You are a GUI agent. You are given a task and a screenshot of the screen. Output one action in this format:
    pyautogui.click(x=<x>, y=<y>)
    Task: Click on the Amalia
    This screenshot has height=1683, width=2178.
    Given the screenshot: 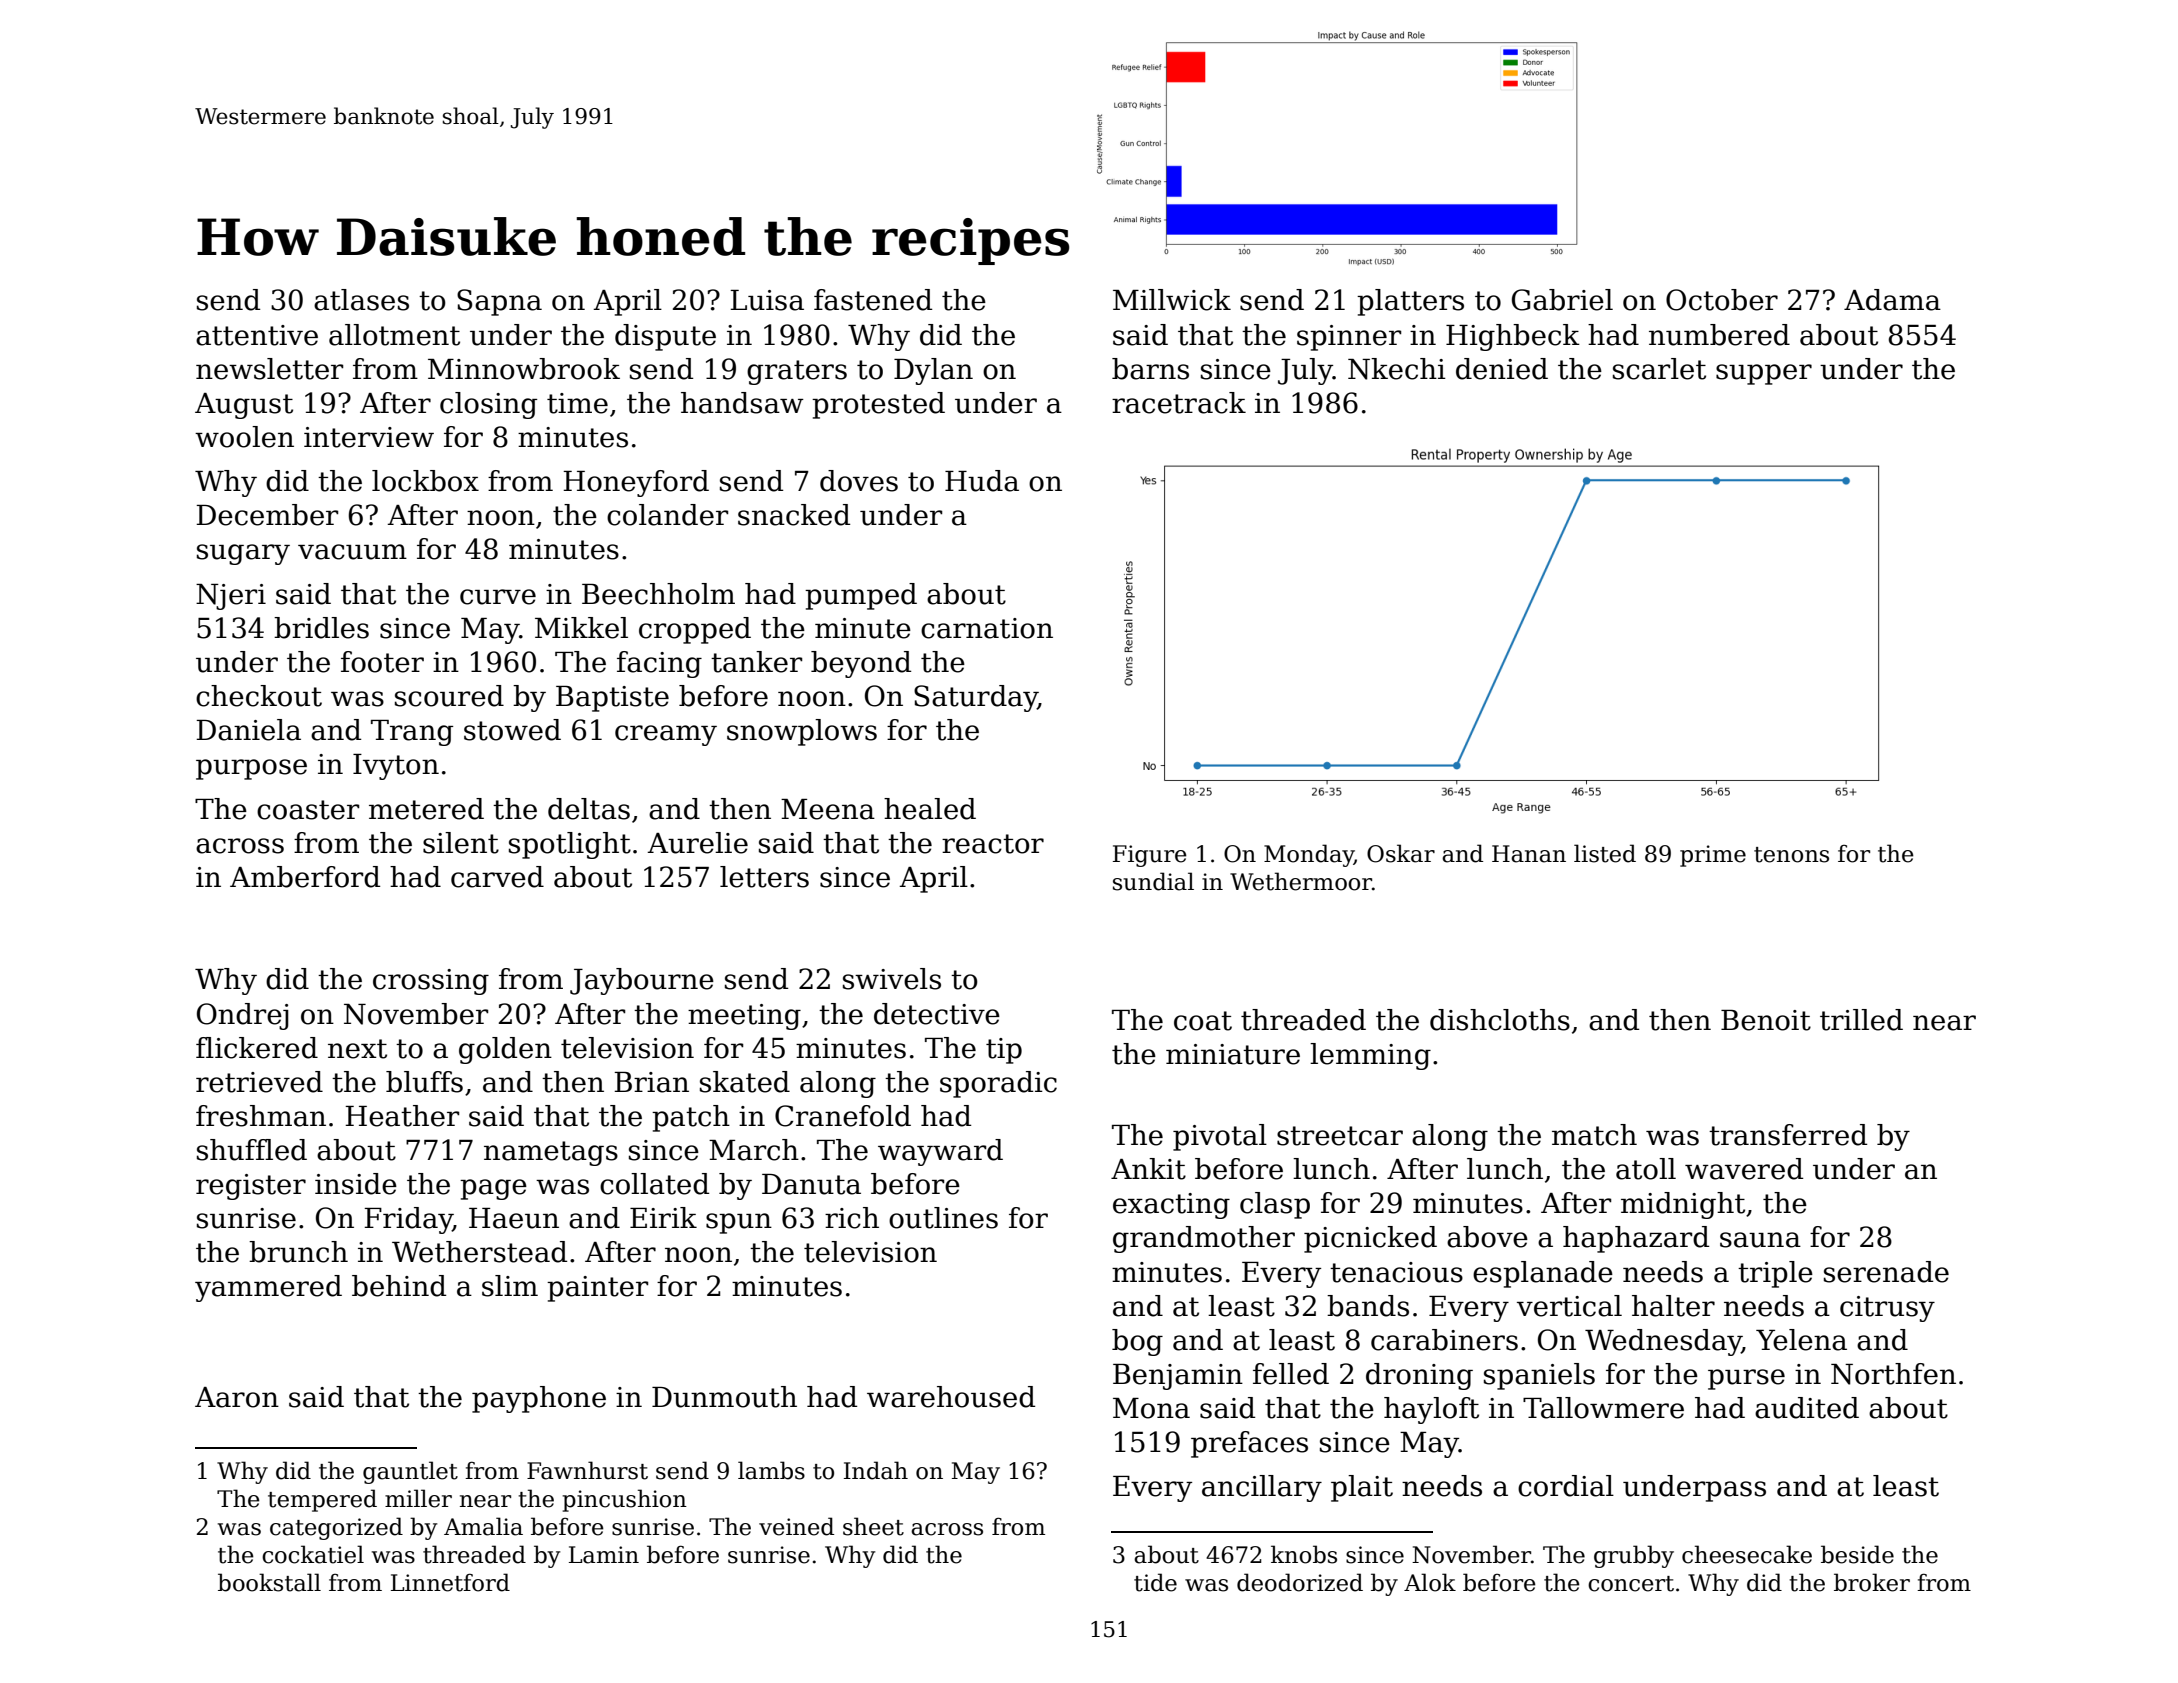 What is the action you would take?
    pyautogui.click(x=483, y=1526)
